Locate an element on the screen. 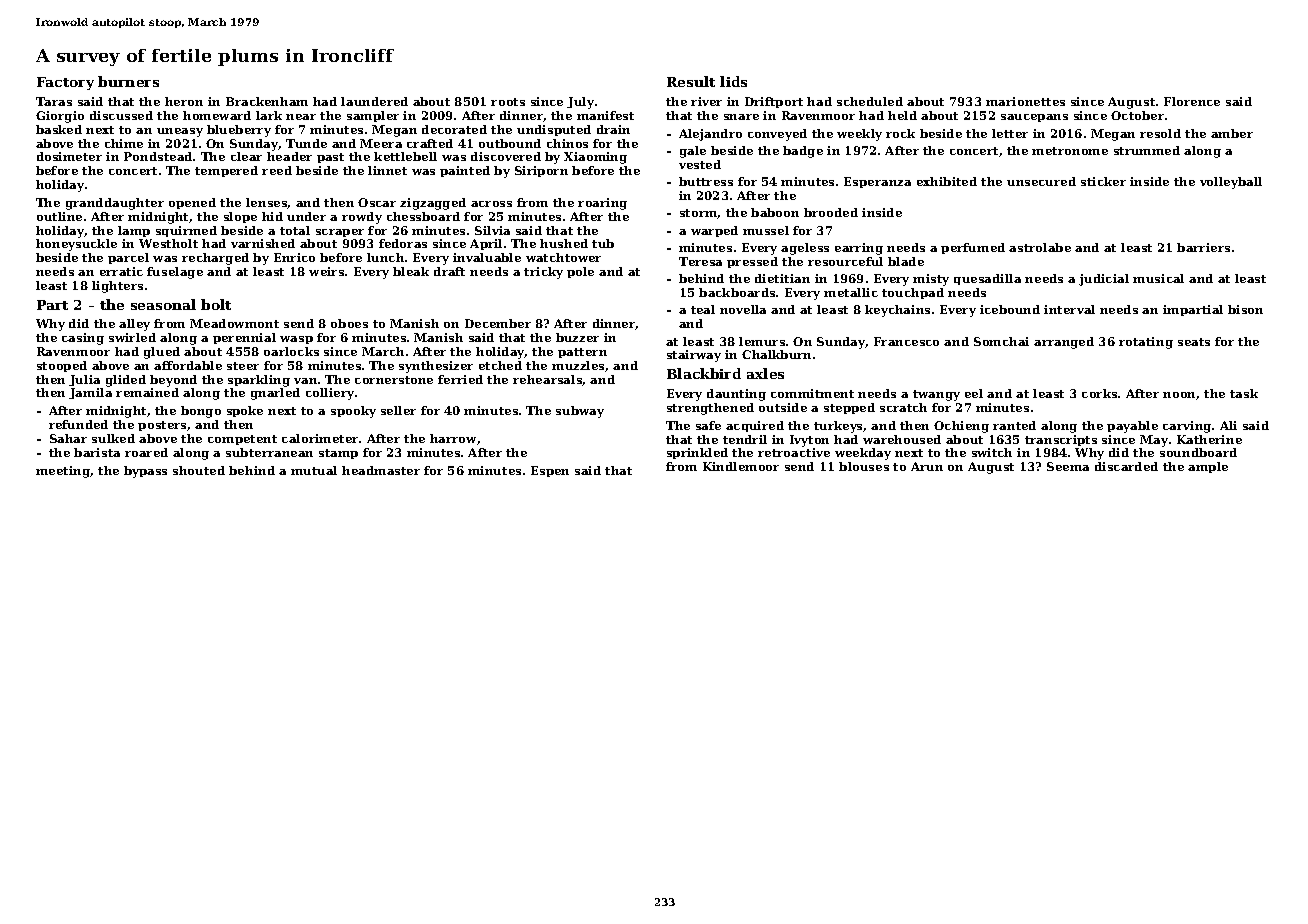 The height and width of the screenshot is (924, 1308). October is located at coordinates (1137, 115).
